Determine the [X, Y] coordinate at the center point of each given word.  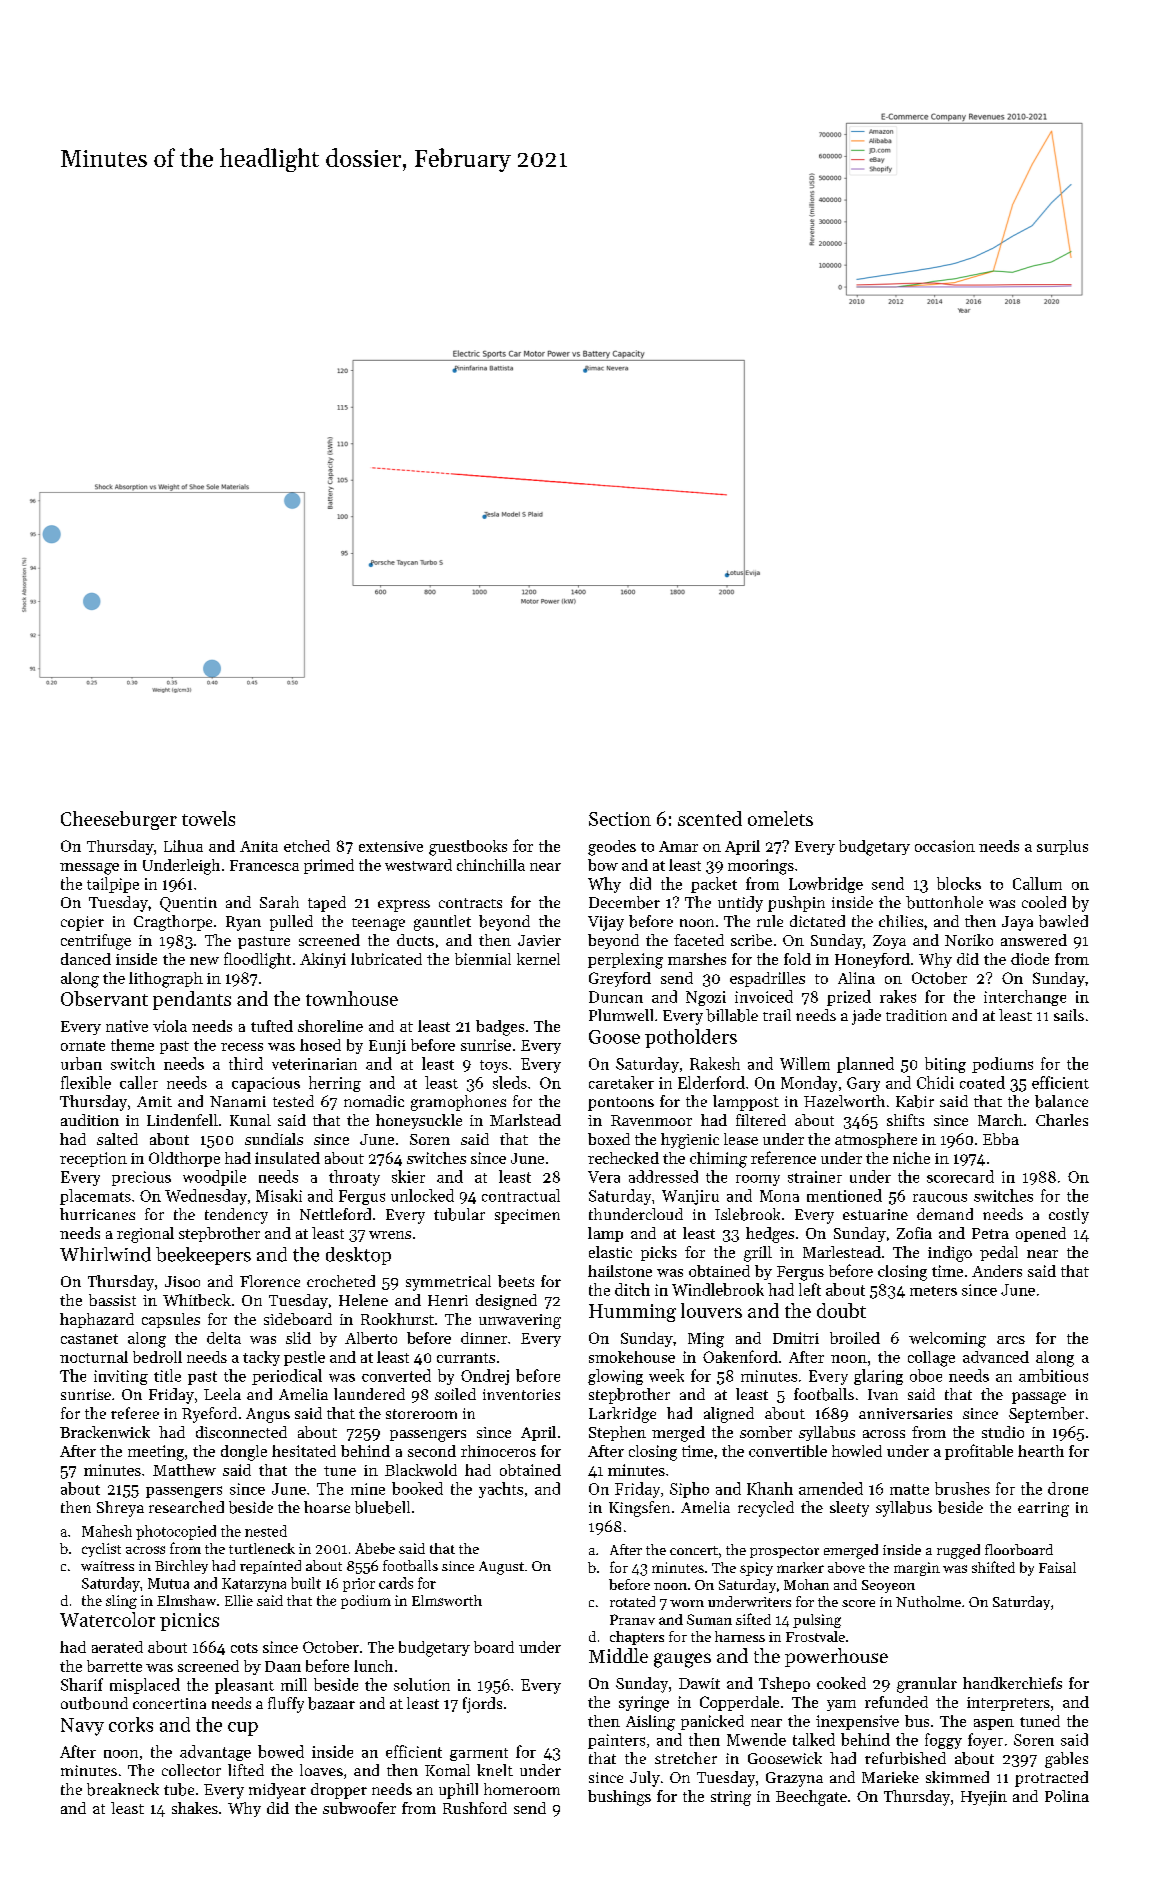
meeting [156, 1453]
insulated [287, 1158]
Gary [863, 1084]
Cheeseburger [119, 820]
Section [620, 819]
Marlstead [525, 1120]
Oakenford [740, 1356]
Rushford [475, 1808]
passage [1039, 1398]
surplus [1062, 847]
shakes [195, 1808]
